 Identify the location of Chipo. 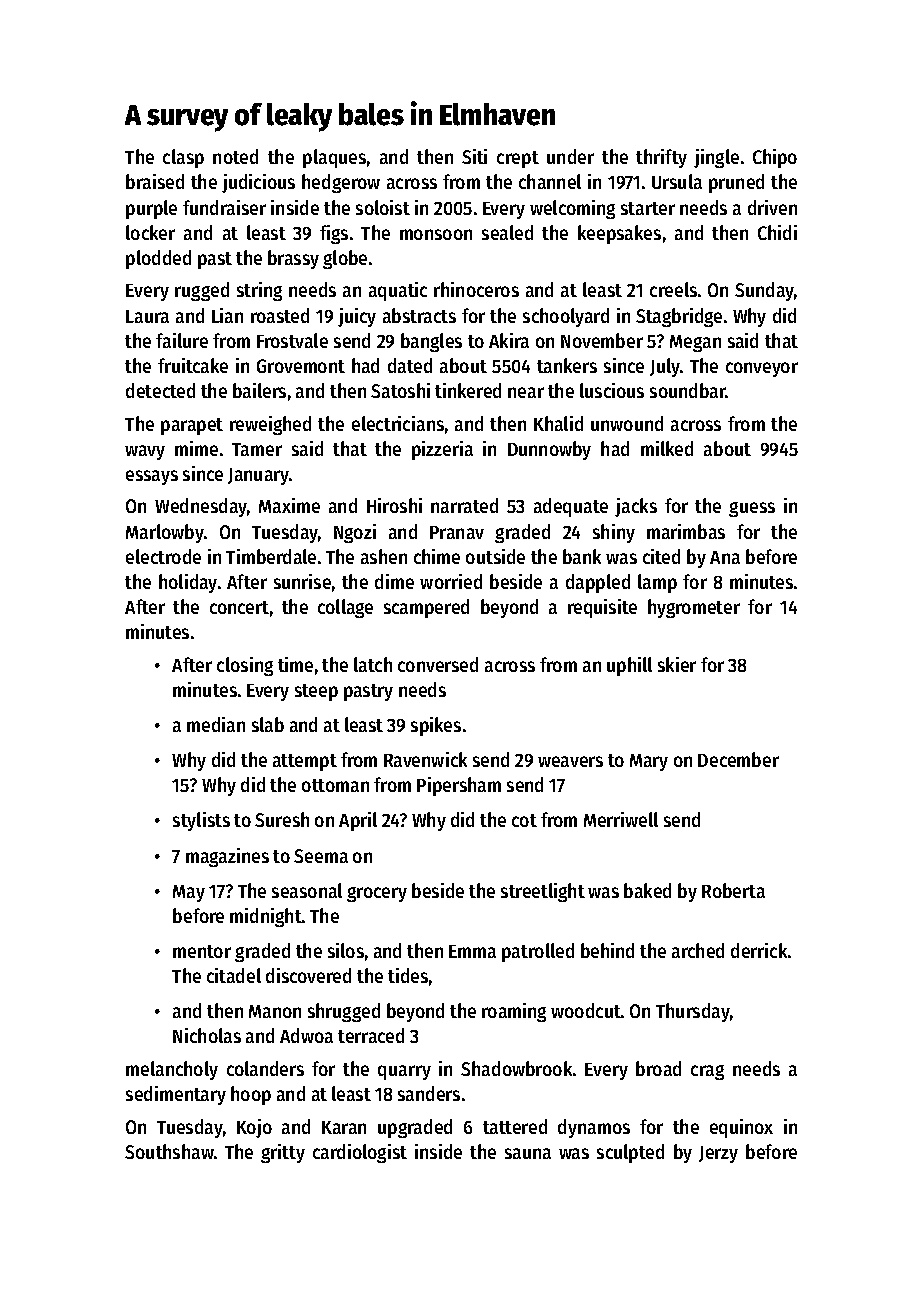
(775, 158).
